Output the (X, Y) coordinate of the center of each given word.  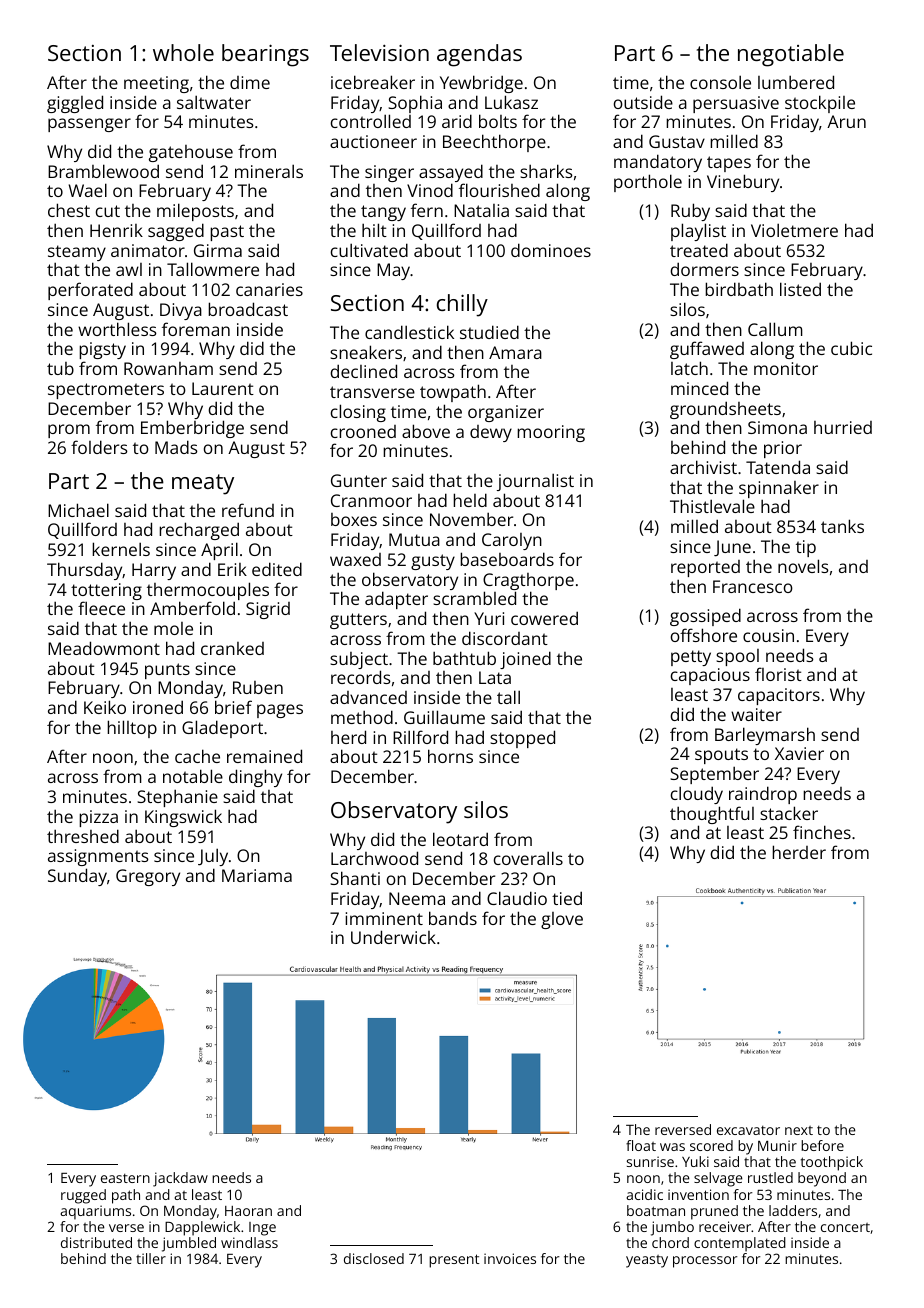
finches (822, 832)
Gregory (148, 877)
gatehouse (191, 153)
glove (562, 920)
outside (643, 102)
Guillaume (444, 717)
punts (167, 671)
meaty (203, 484)
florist (778, 674)
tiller (151, 1258)
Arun (846, 121)
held (470, 500)
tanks (842, 526)
